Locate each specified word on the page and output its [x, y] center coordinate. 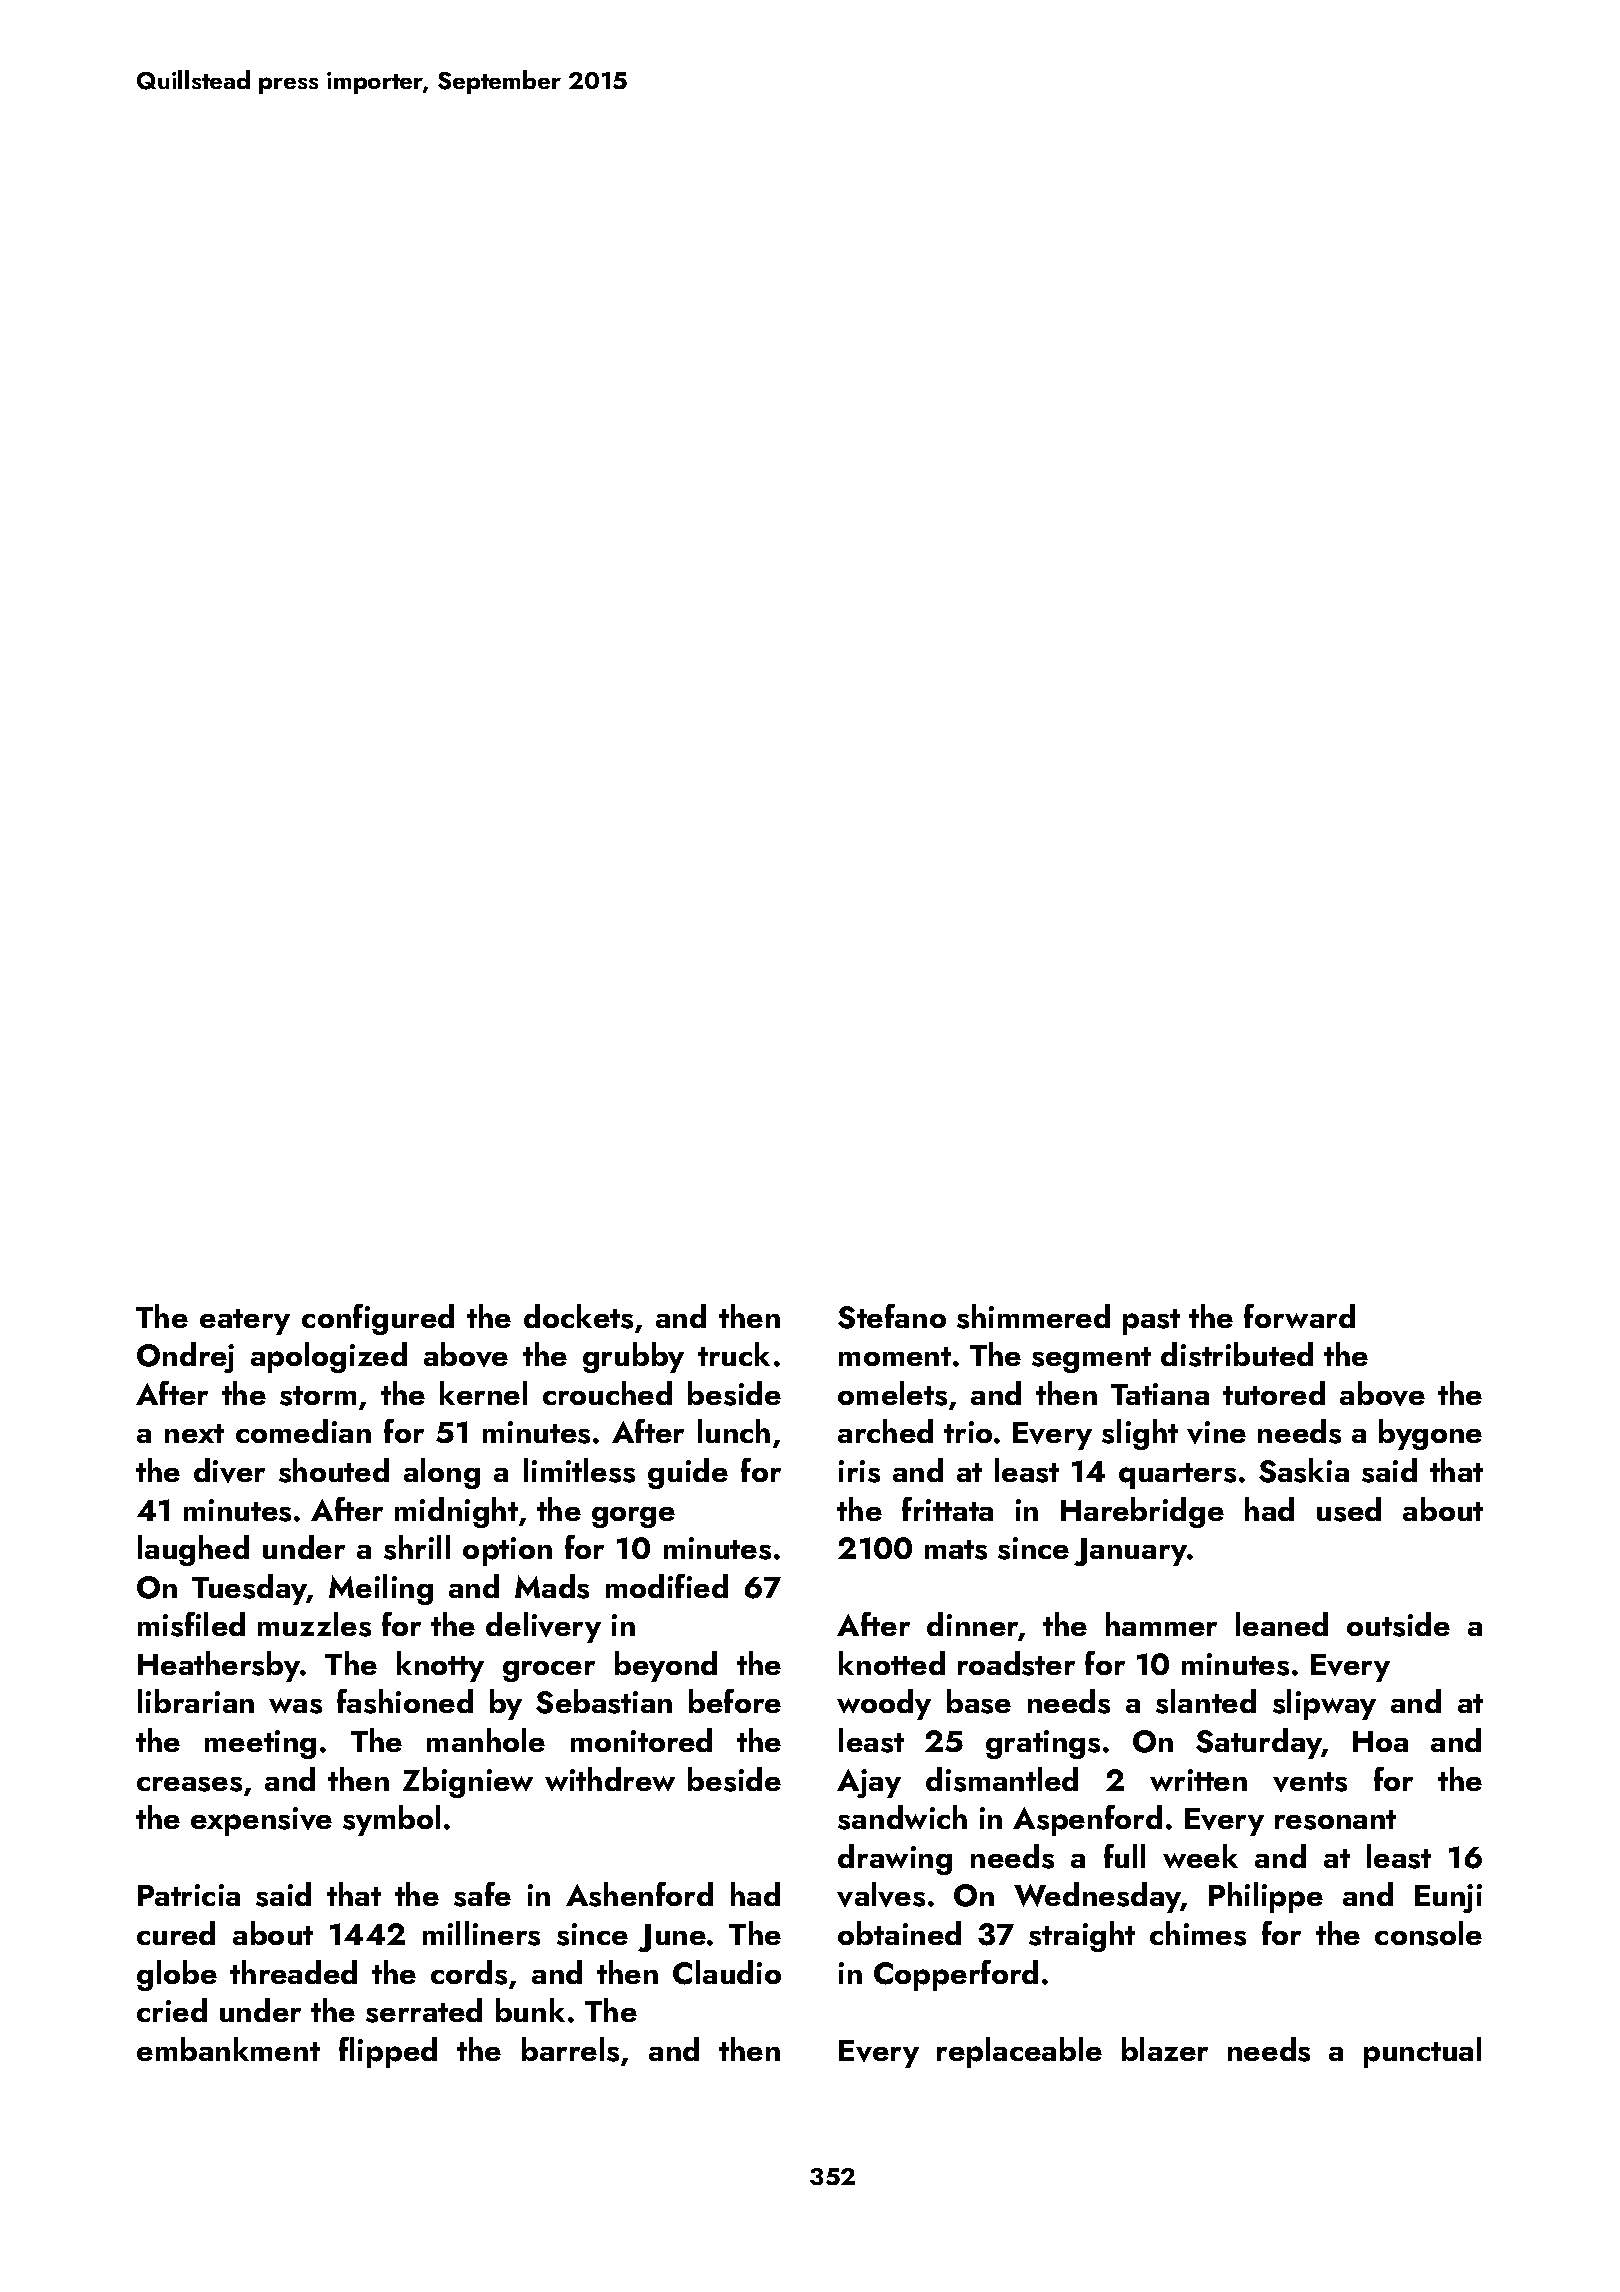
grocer [549, 1671]
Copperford [956, 1975]
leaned [1282, 1624]
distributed [1237, 1354]
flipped [388, 2052]
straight [1082, 1936]
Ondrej [185, 1357]
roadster [1016, 1663]
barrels [570, 2049]
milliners [481, 1933]
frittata [947, 1509]
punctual [1422, 2052]
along [442, 1473]
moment [895, 1356]
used [1349, 1509]
